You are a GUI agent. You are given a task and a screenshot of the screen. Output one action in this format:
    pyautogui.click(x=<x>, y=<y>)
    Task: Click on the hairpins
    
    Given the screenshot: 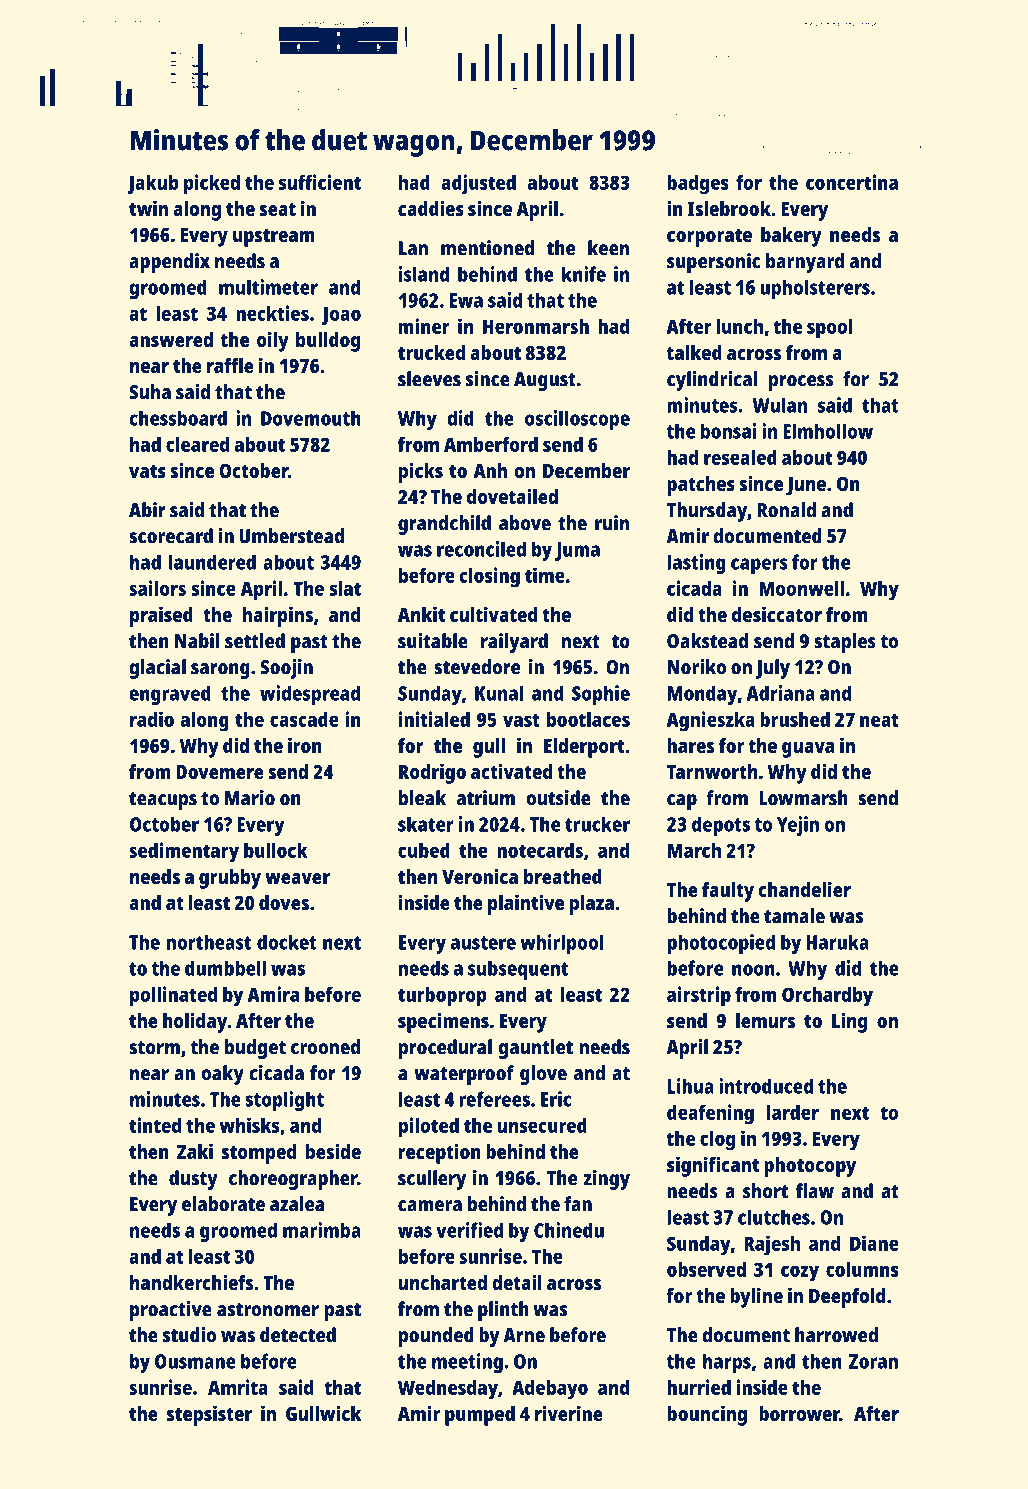 What is the action you would take?
    pyautogui.click(x=278, y=616)
